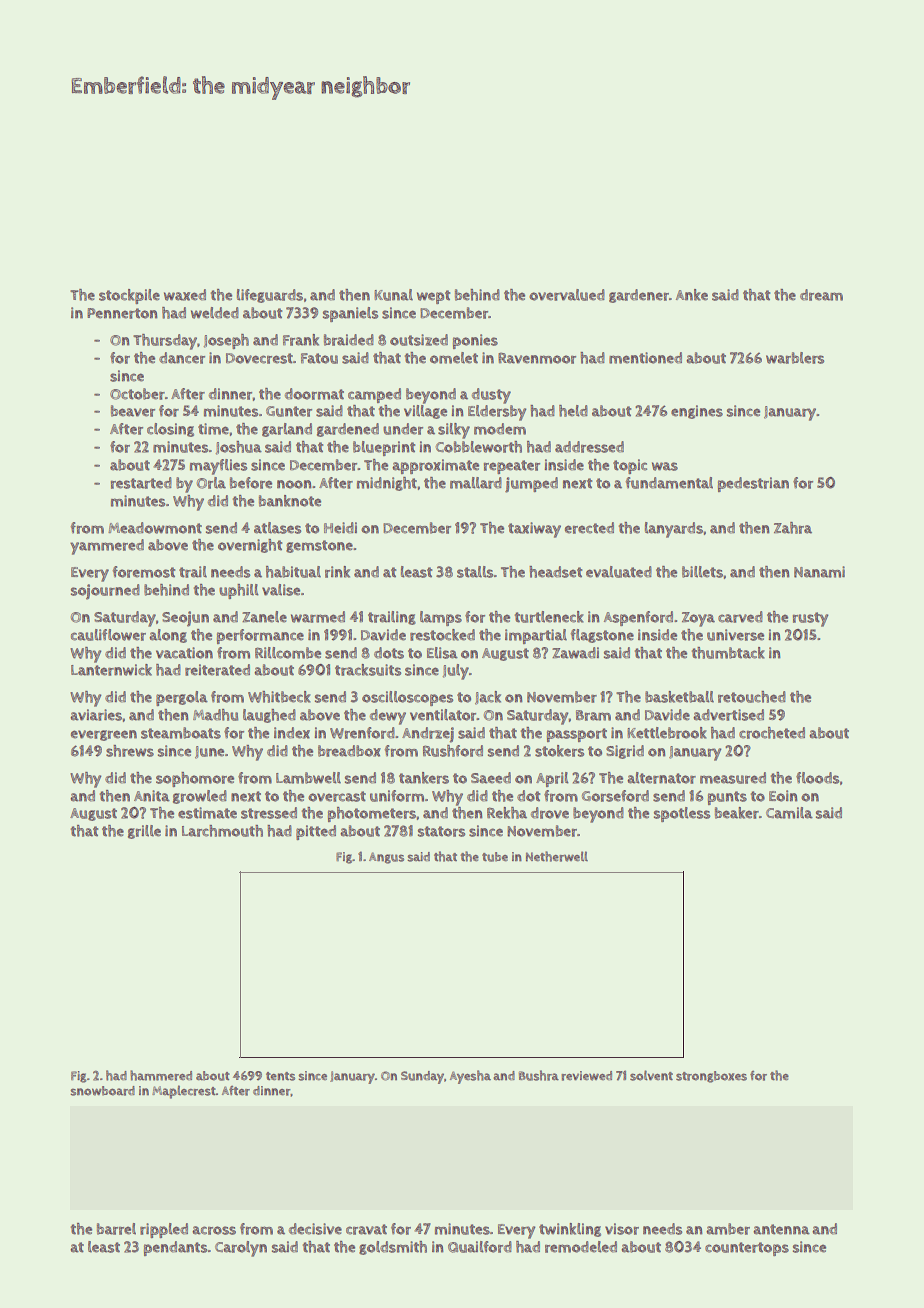  Describe the element at coordinates (314, 394) in the document. I see `doormat` at that location.
